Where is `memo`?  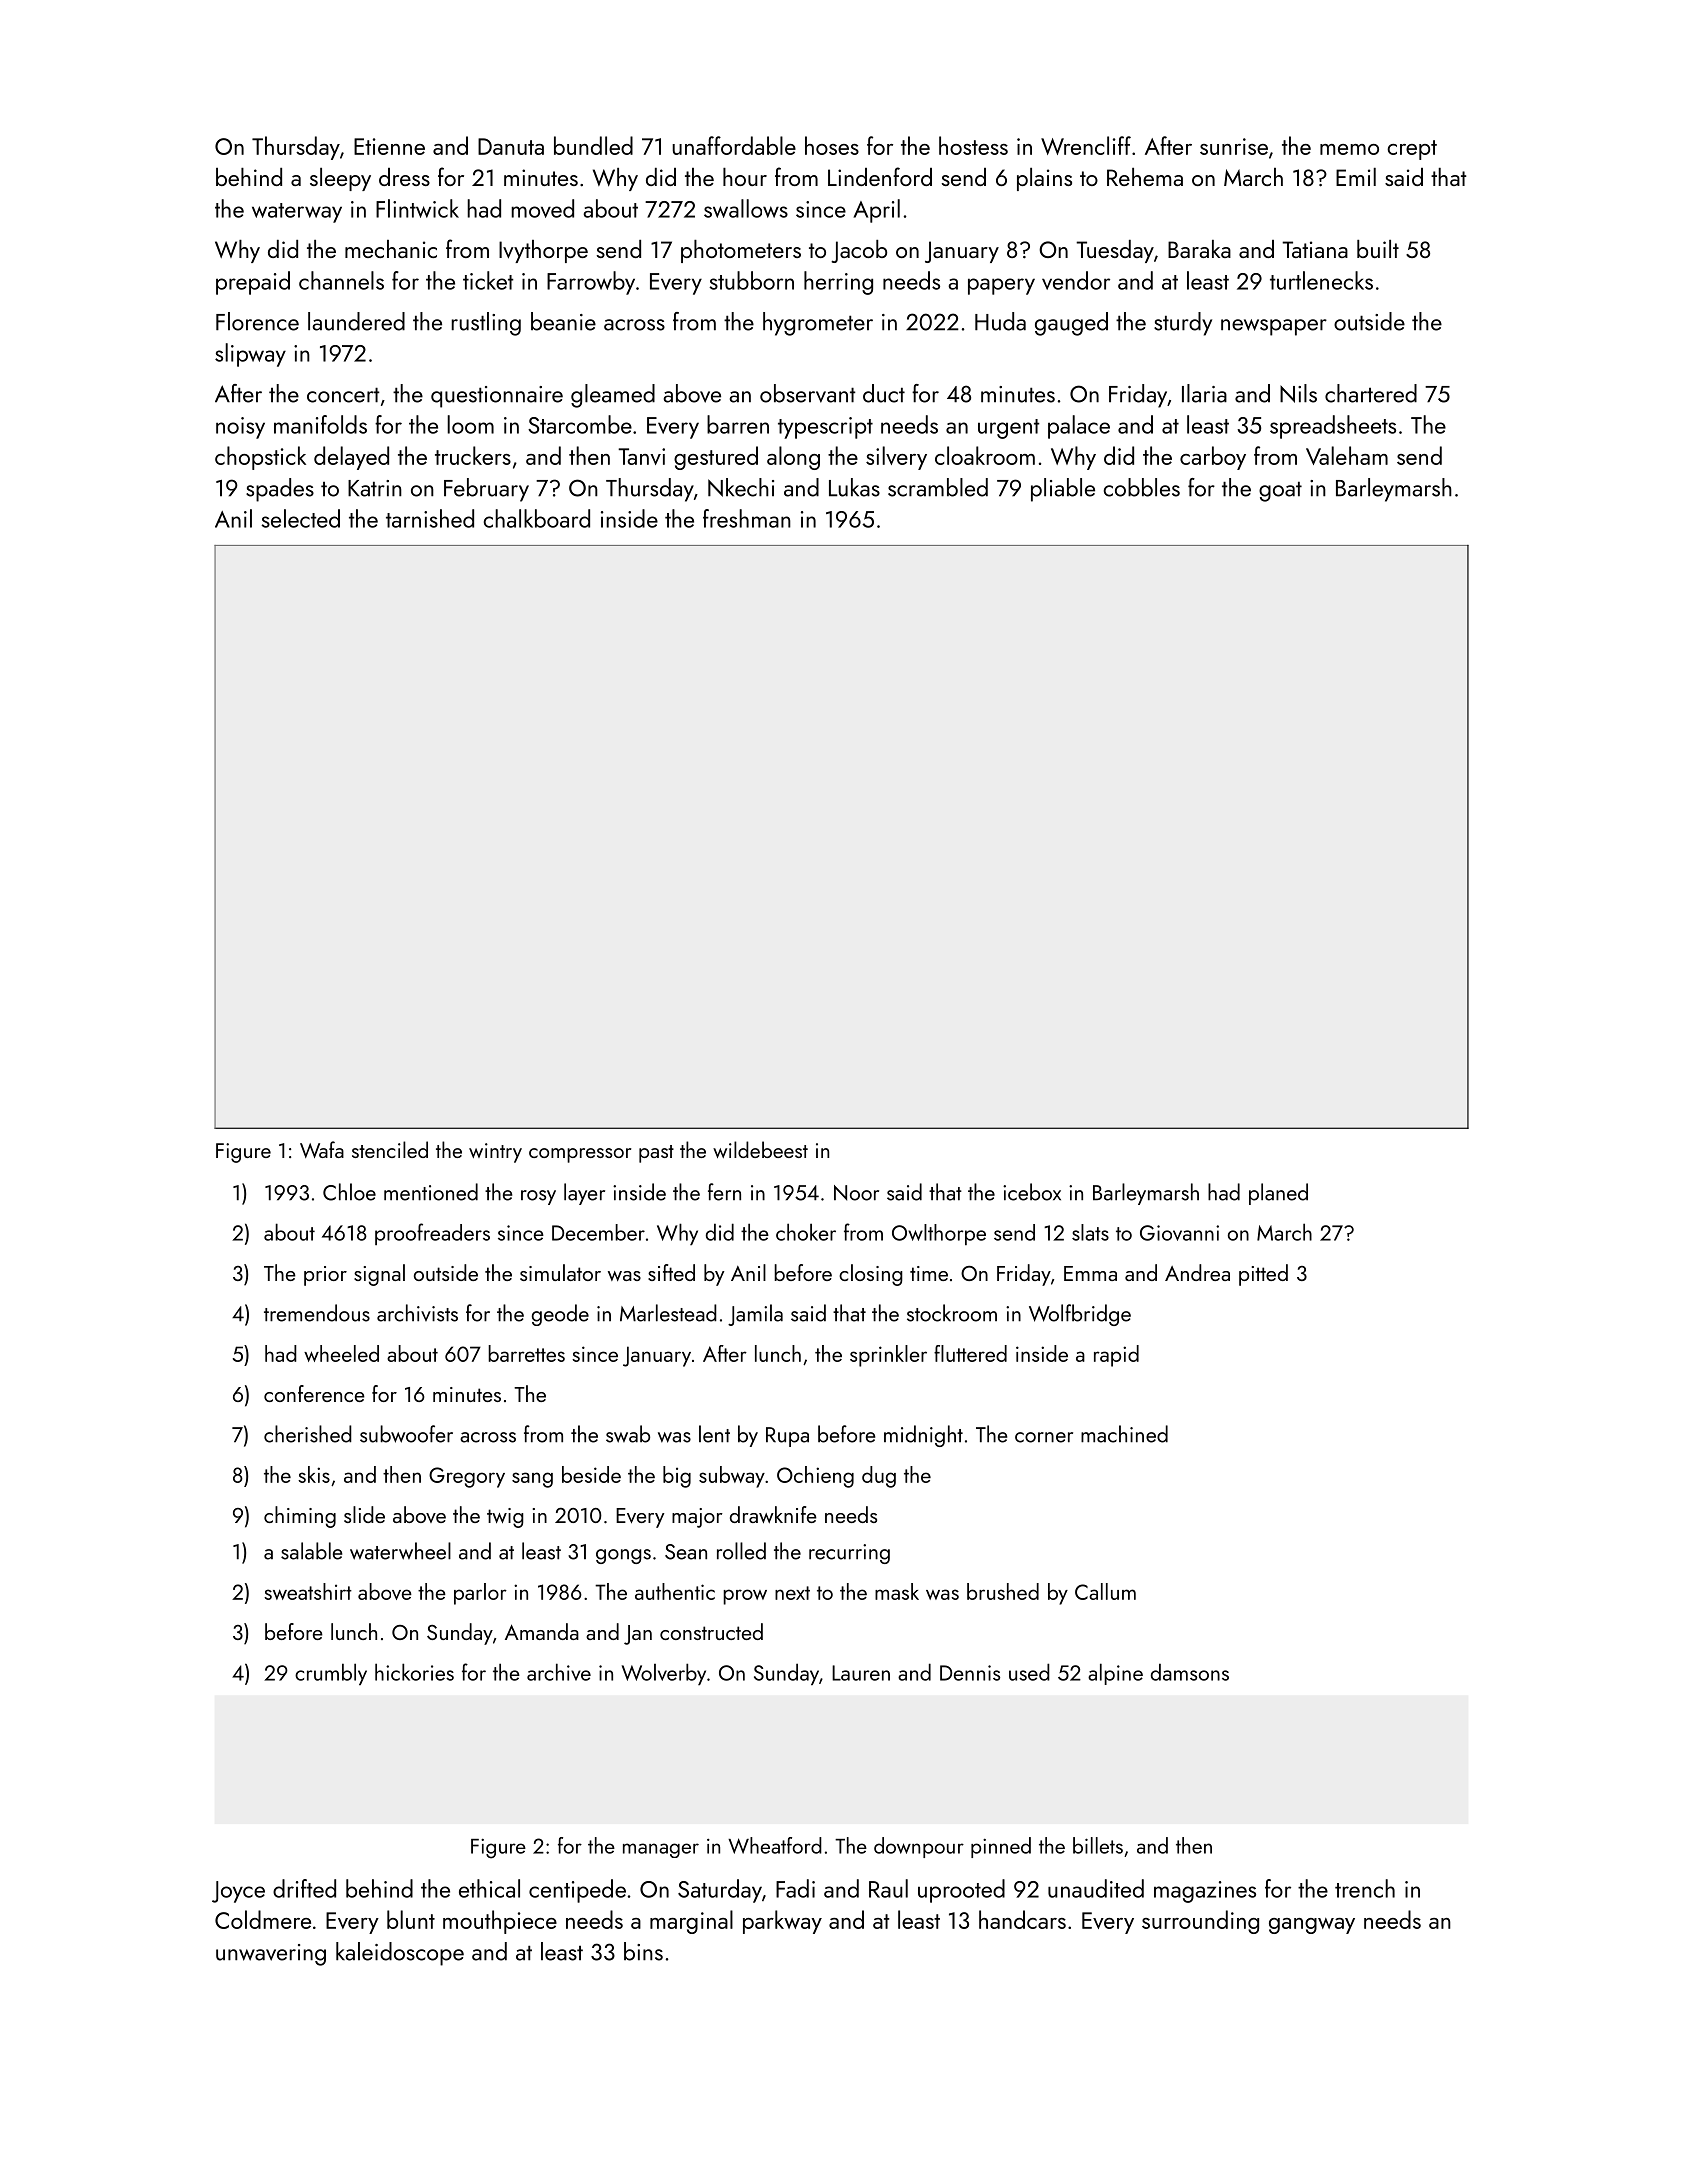 memo is located at coordinates (1349, 149).
